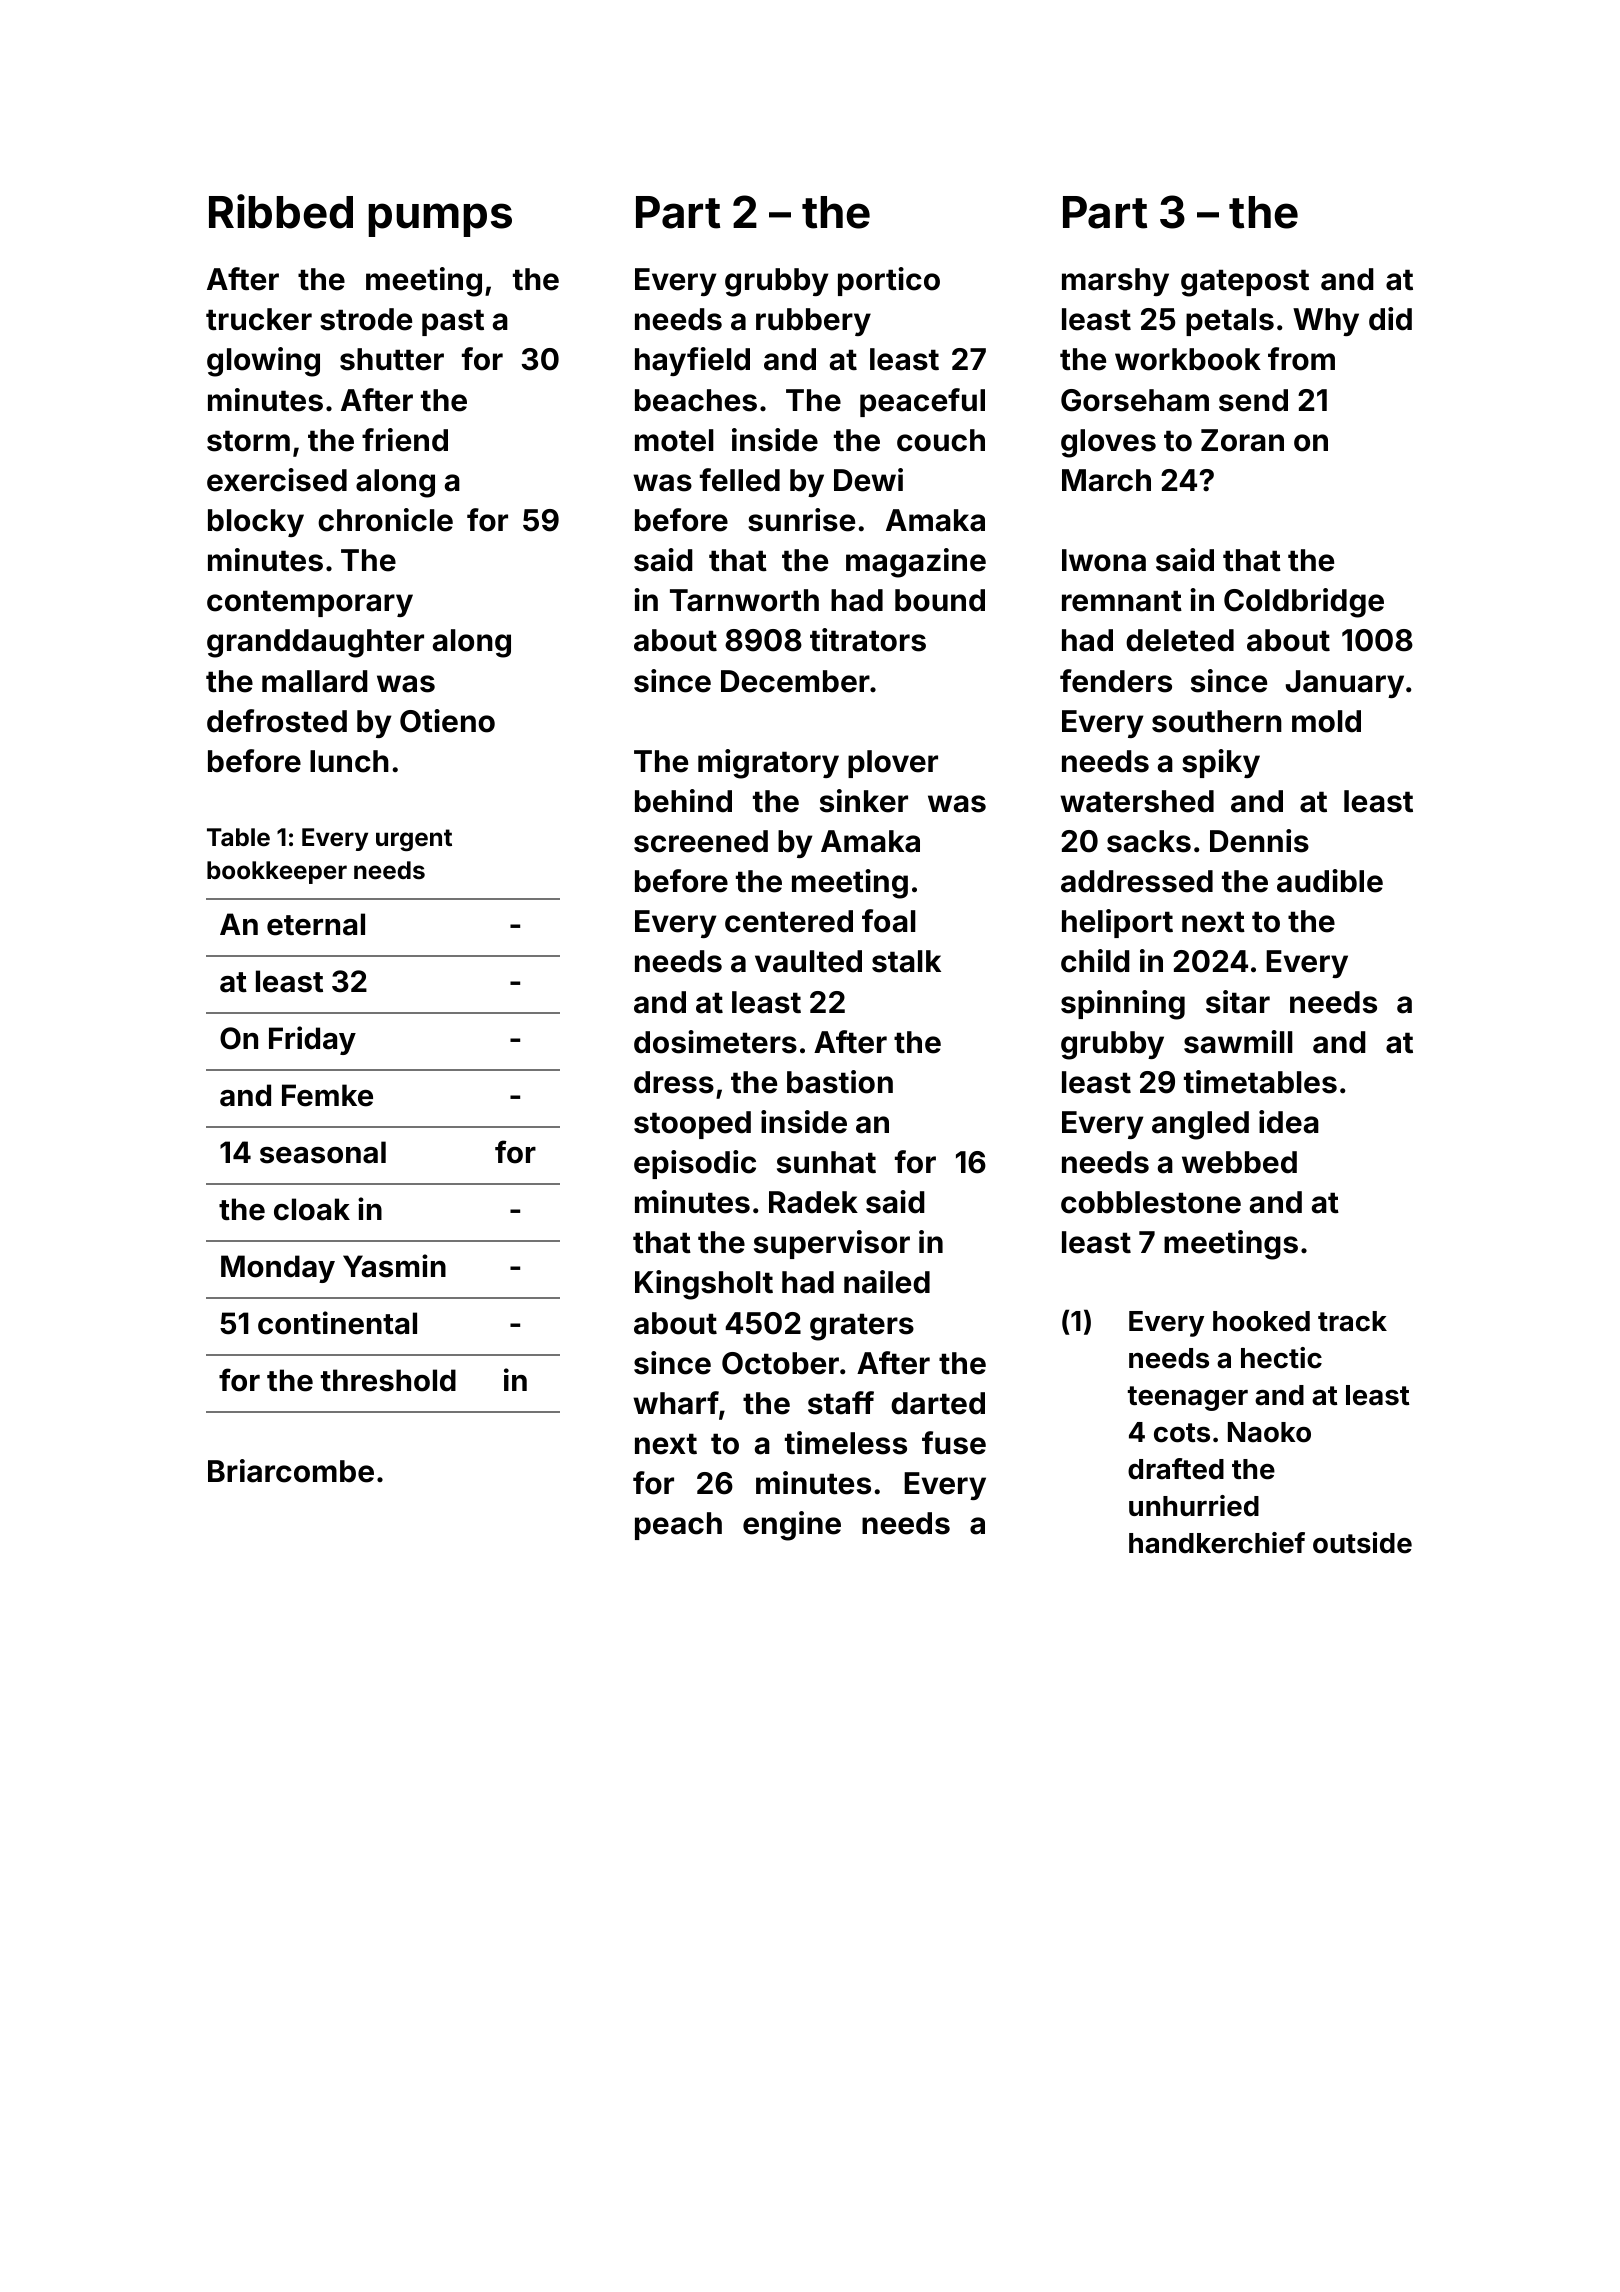 The image size is (1620, 2292). I want to click on portico, so click(889, 281).
